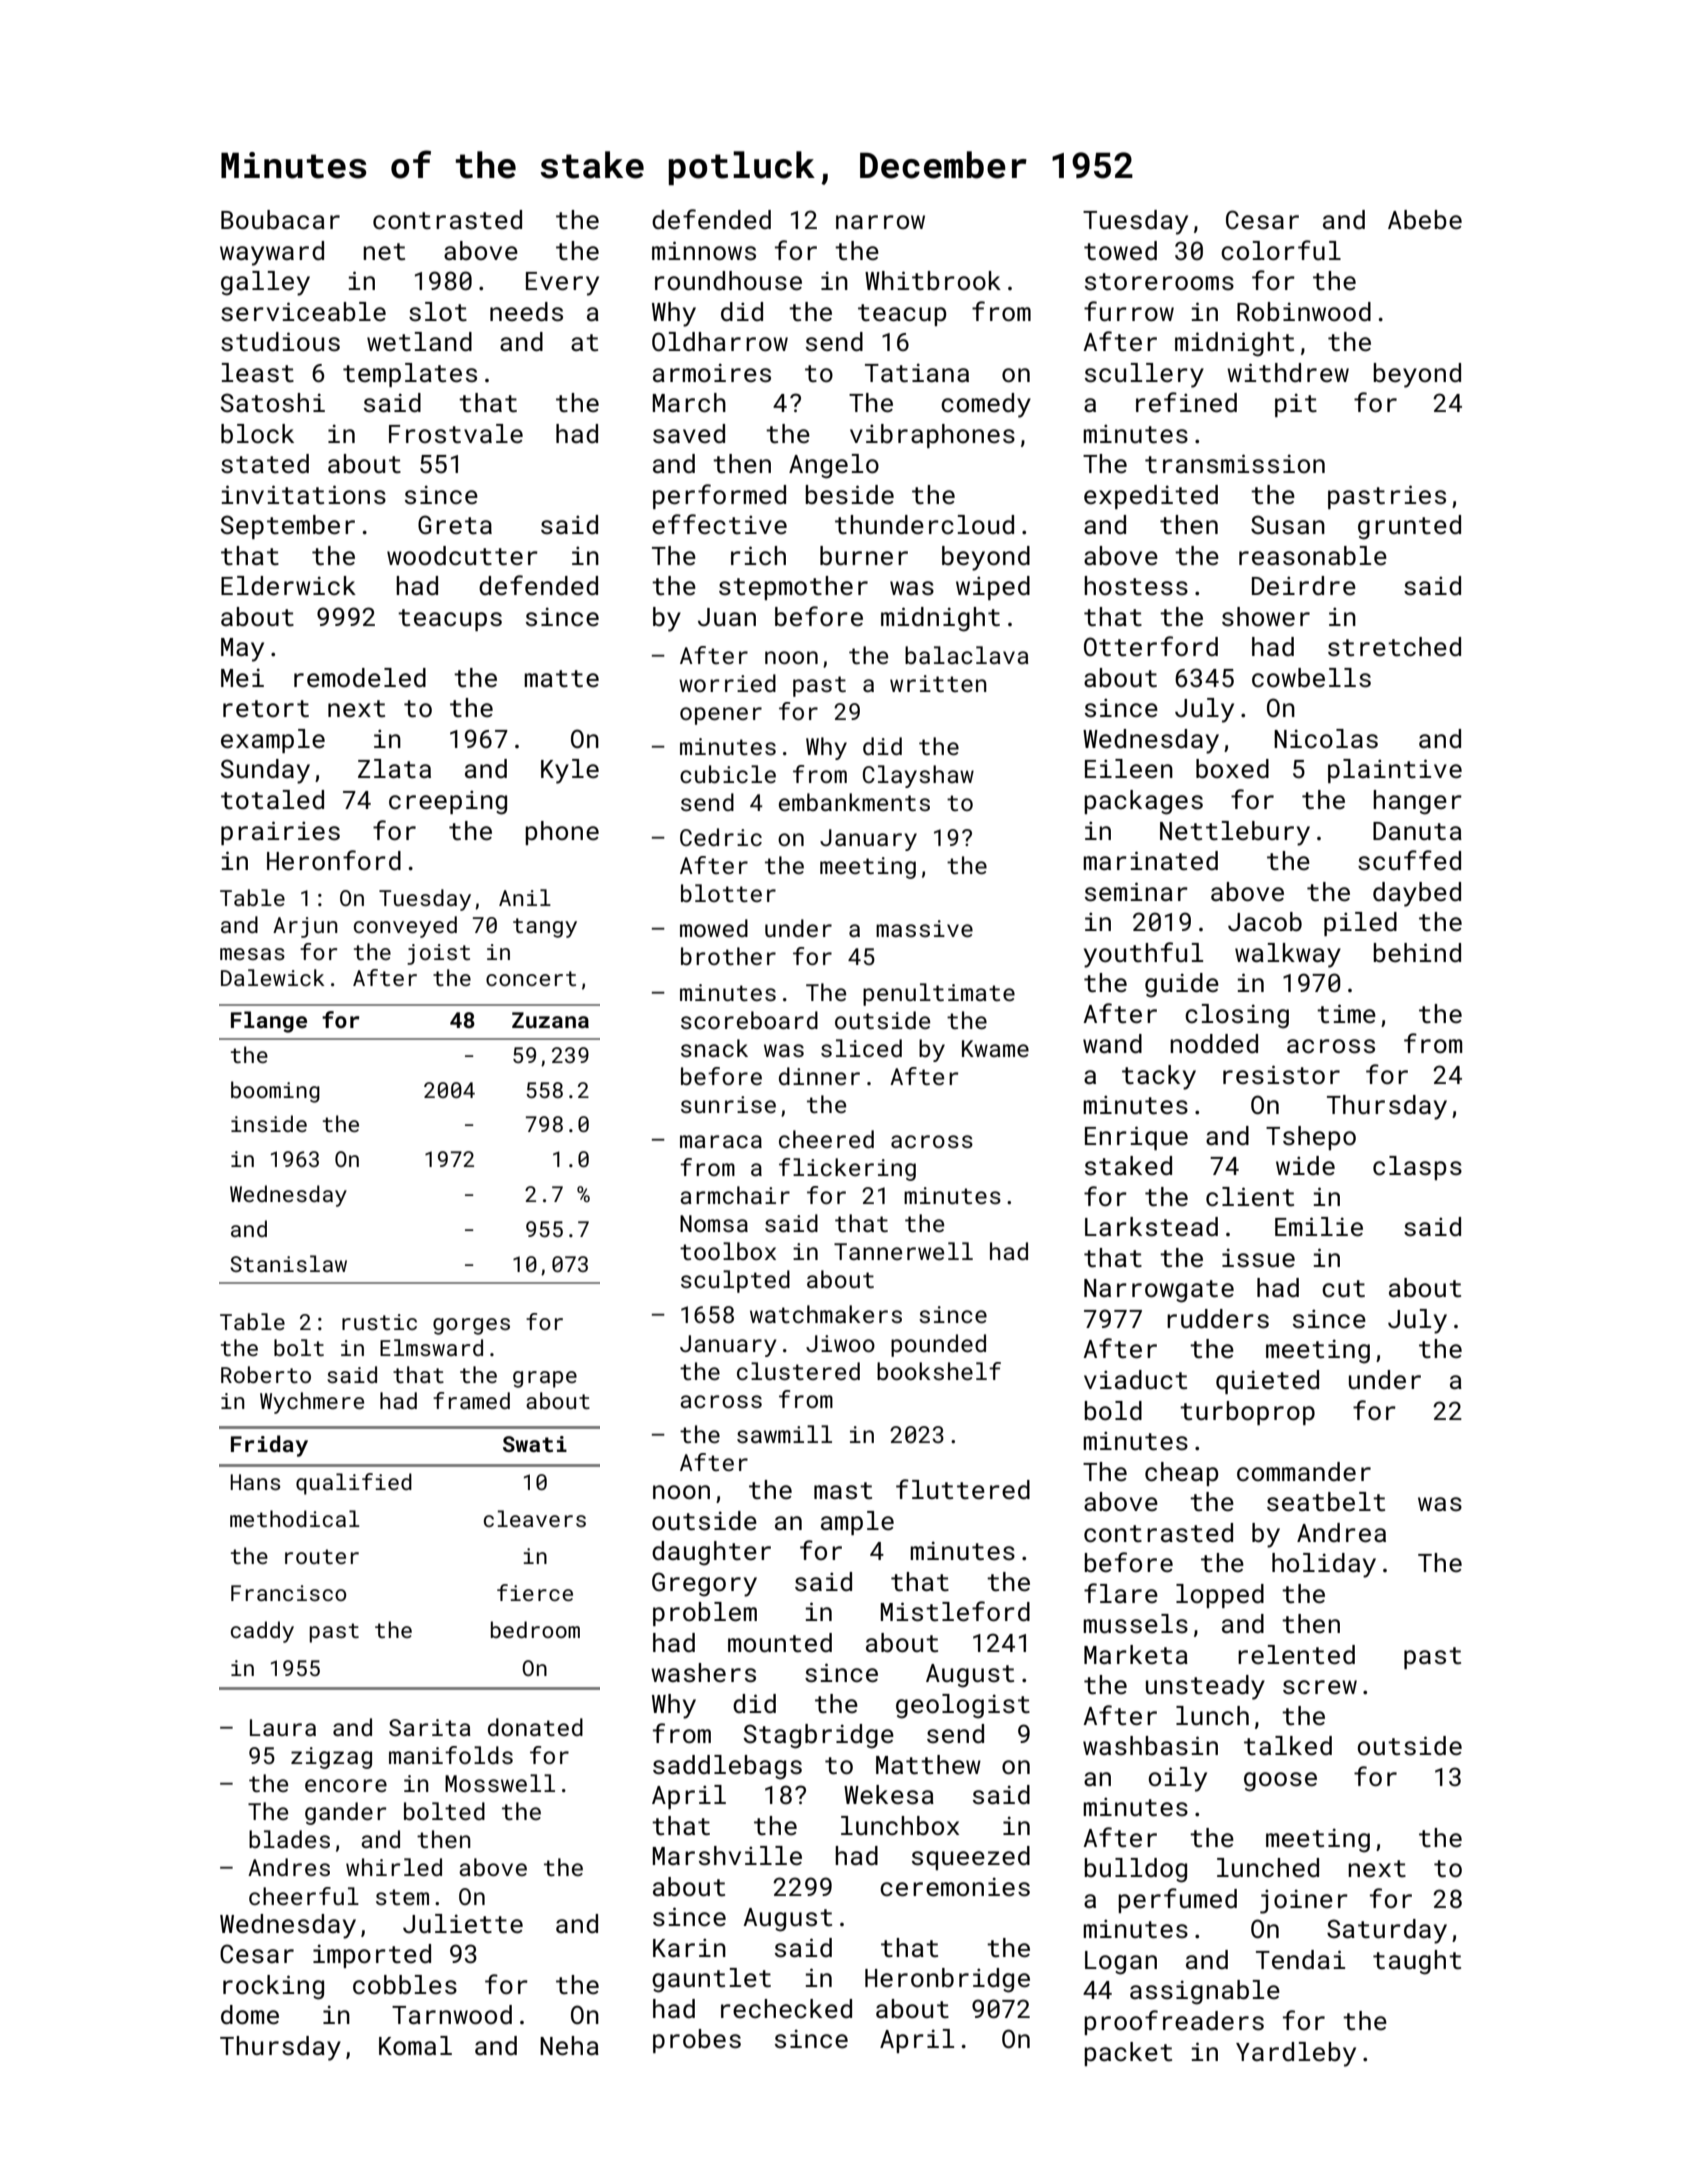 The width and height of the screenshot is (1683, 2178). Describe the element at coordinates (1280, 1782) in the screenshot. I see `goose` at that location.
